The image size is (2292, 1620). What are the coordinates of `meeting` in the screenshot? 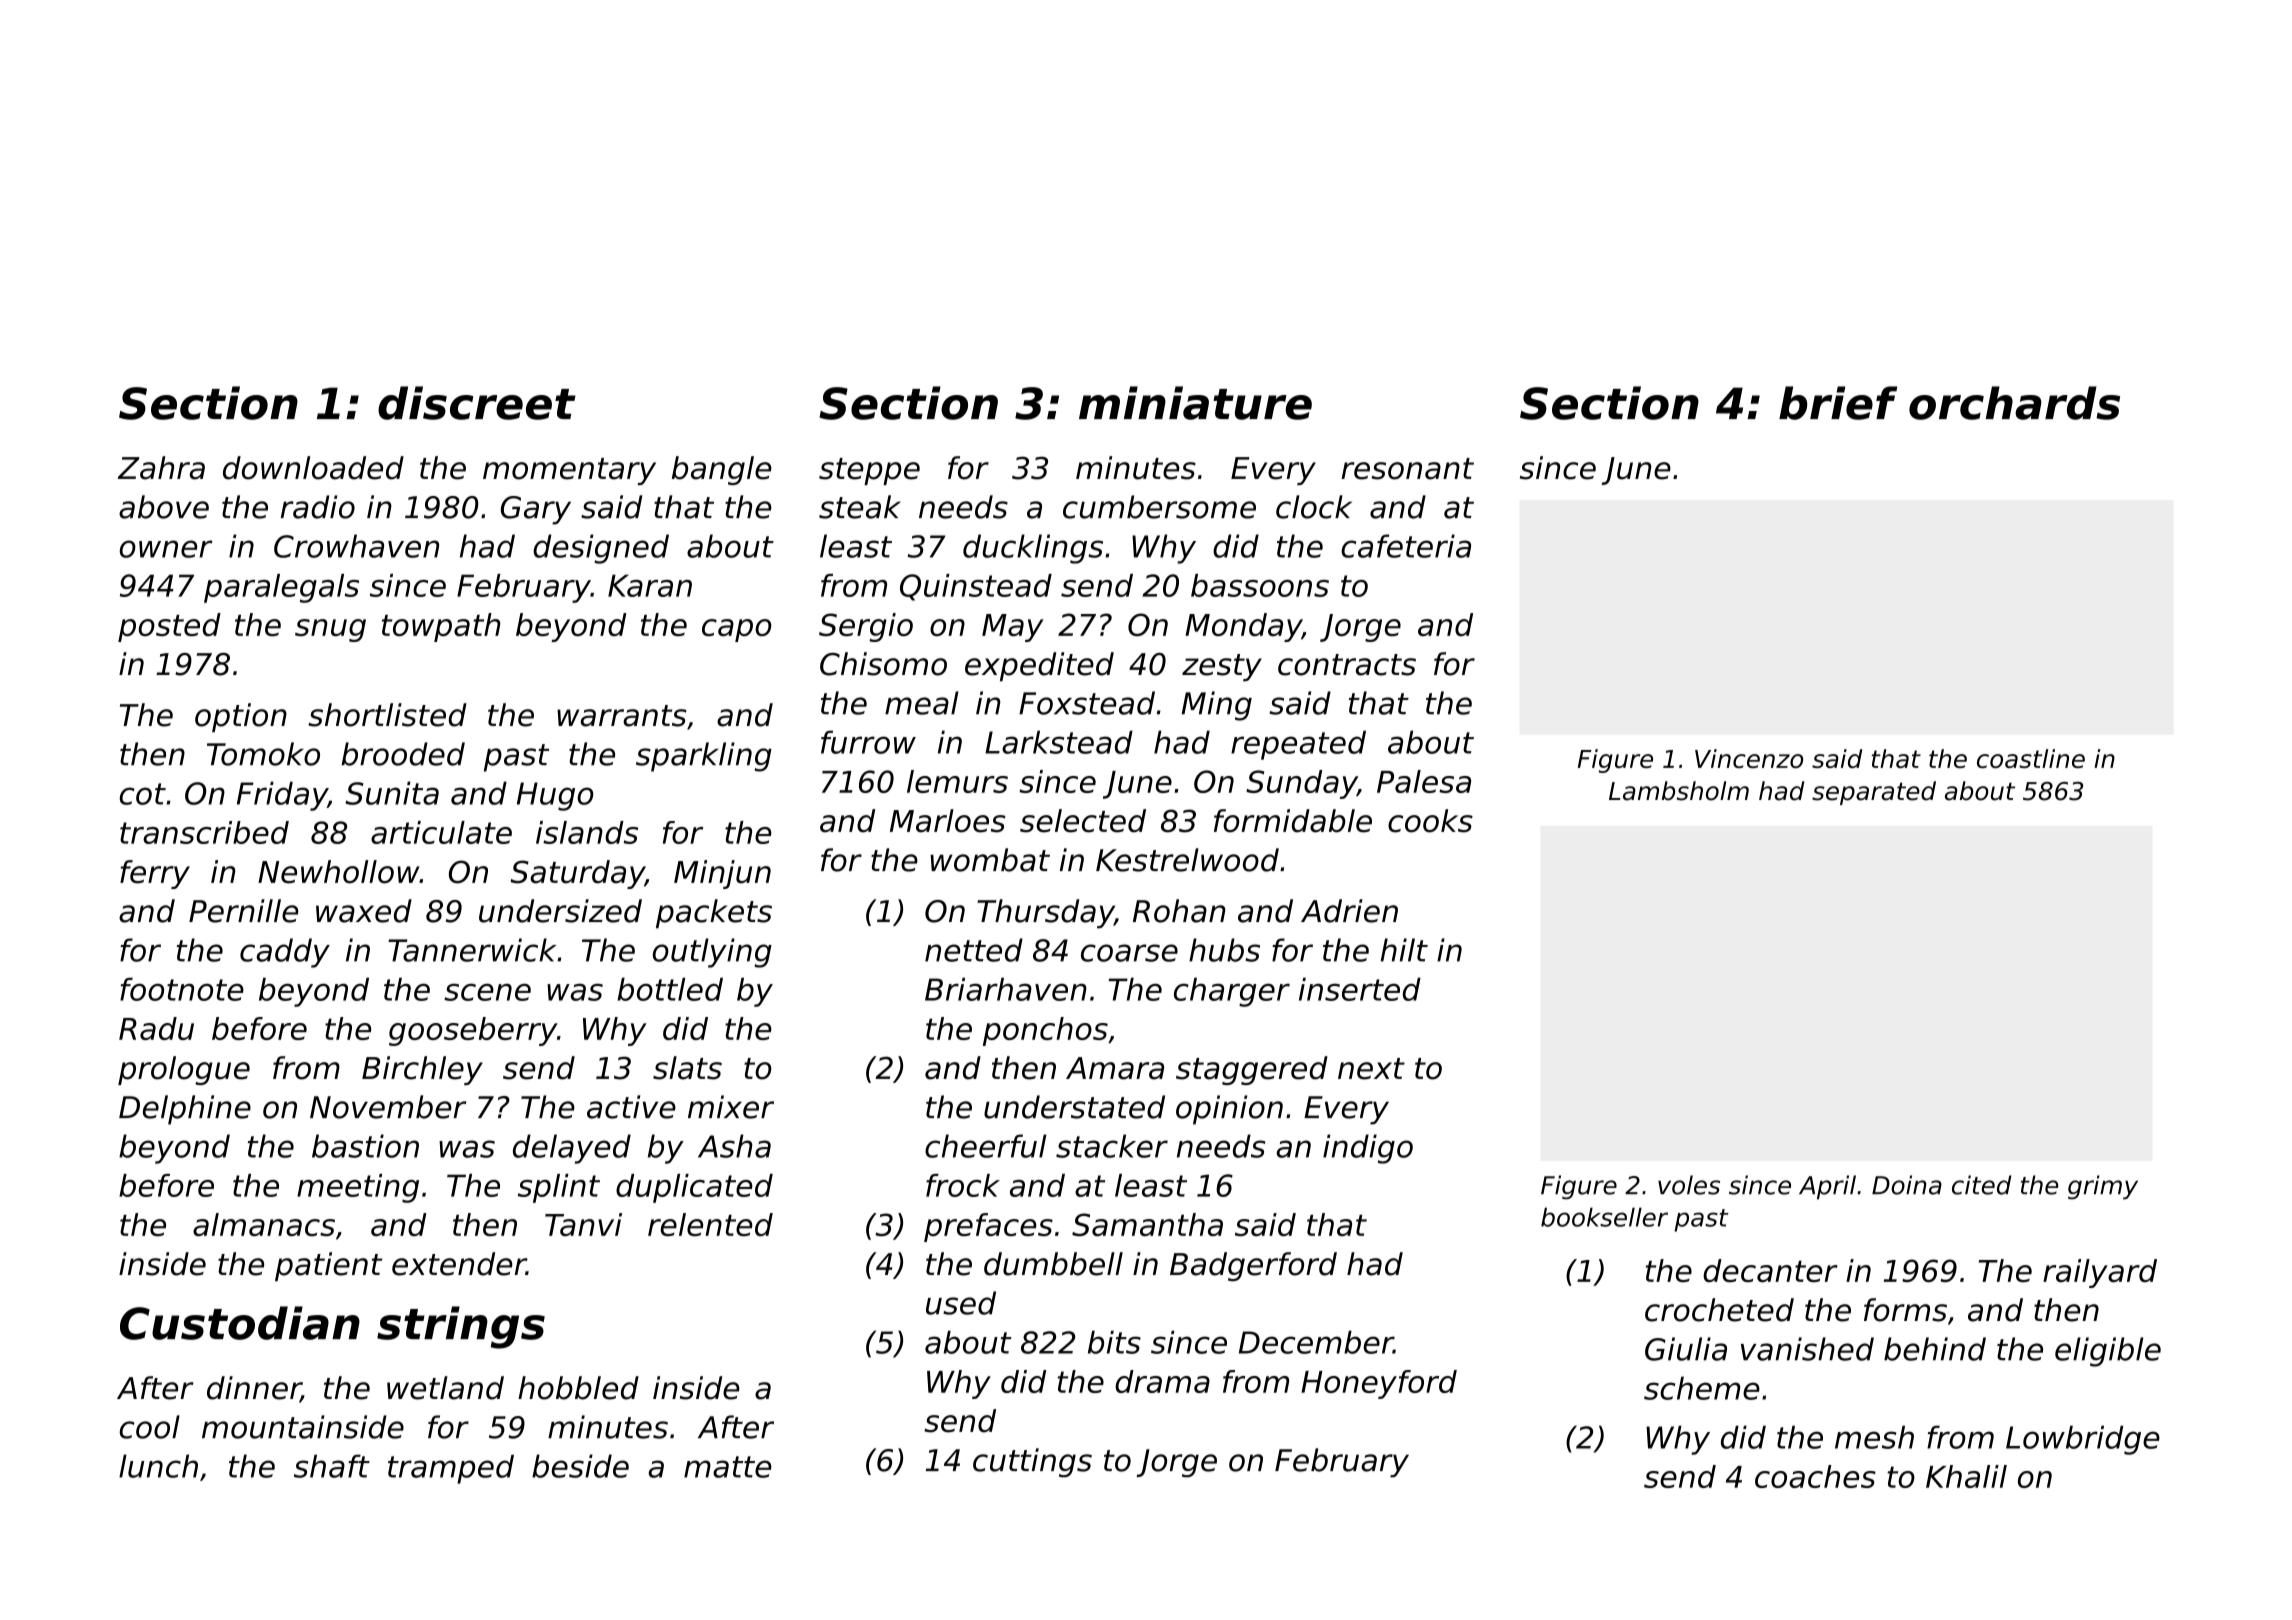 It's located at (358, 1188).
